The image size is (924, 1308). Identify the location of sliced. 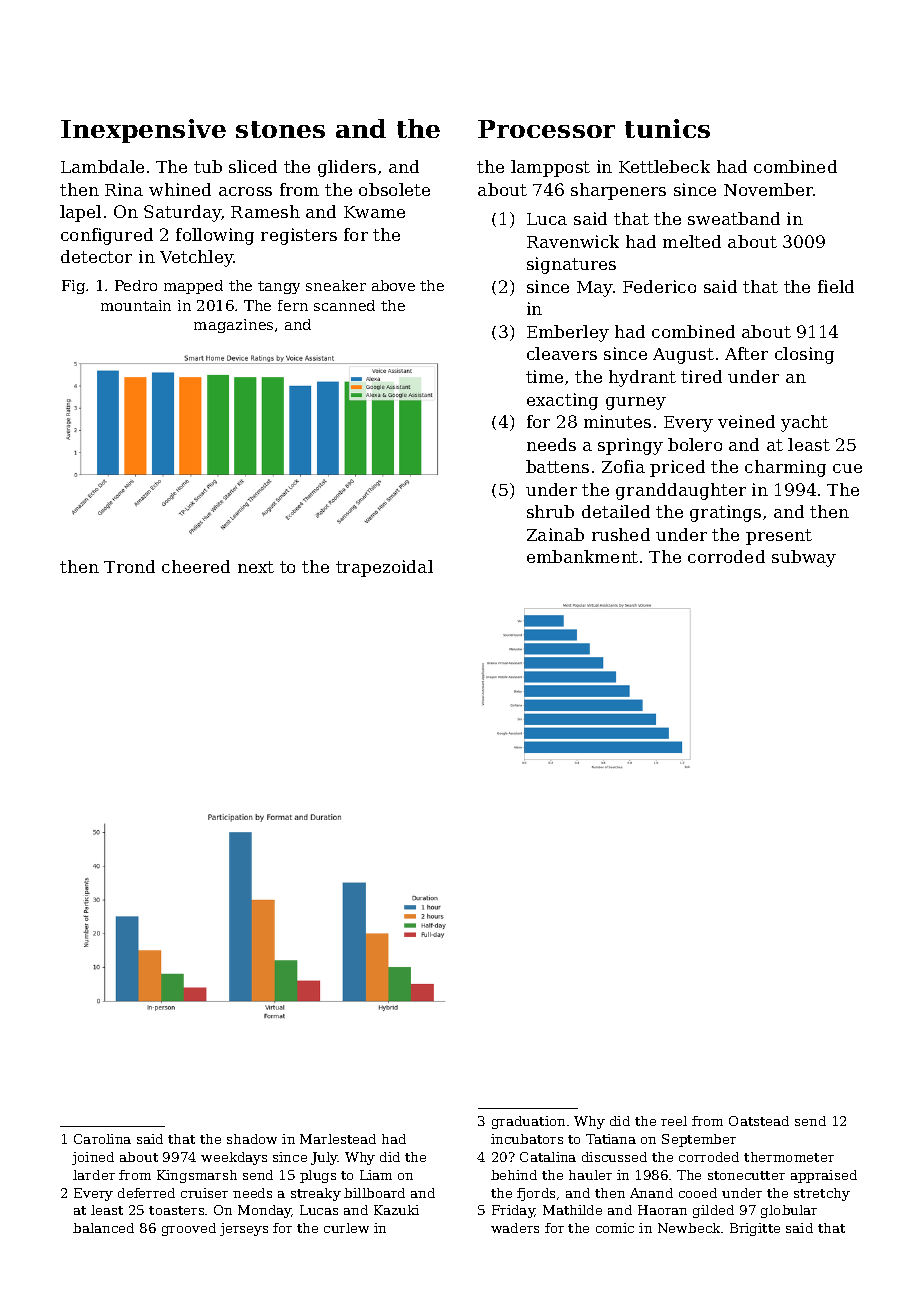
(253, 166).
